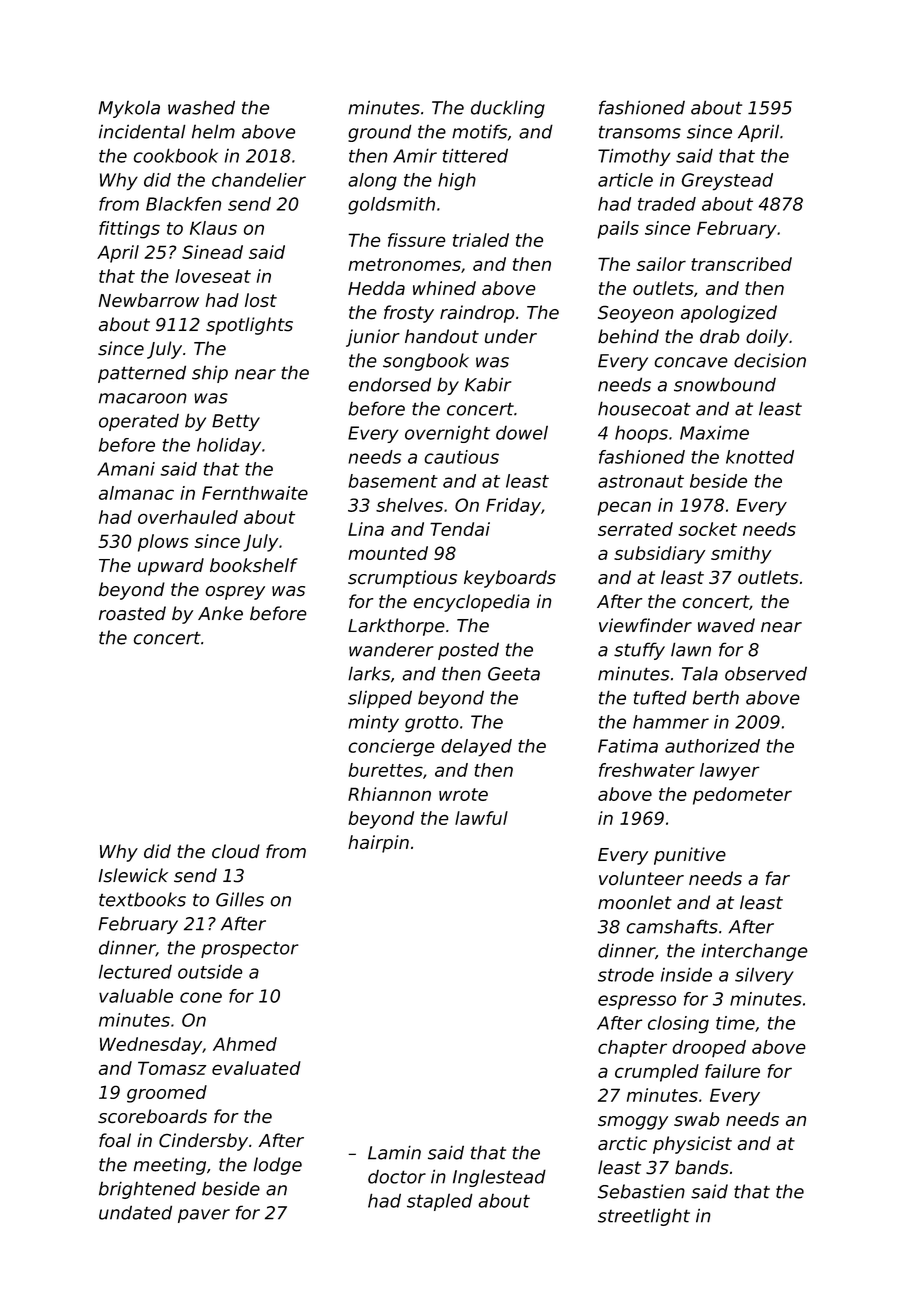 This document has height=1316, width=908. I want to click on paver, so click(204, 1216).
